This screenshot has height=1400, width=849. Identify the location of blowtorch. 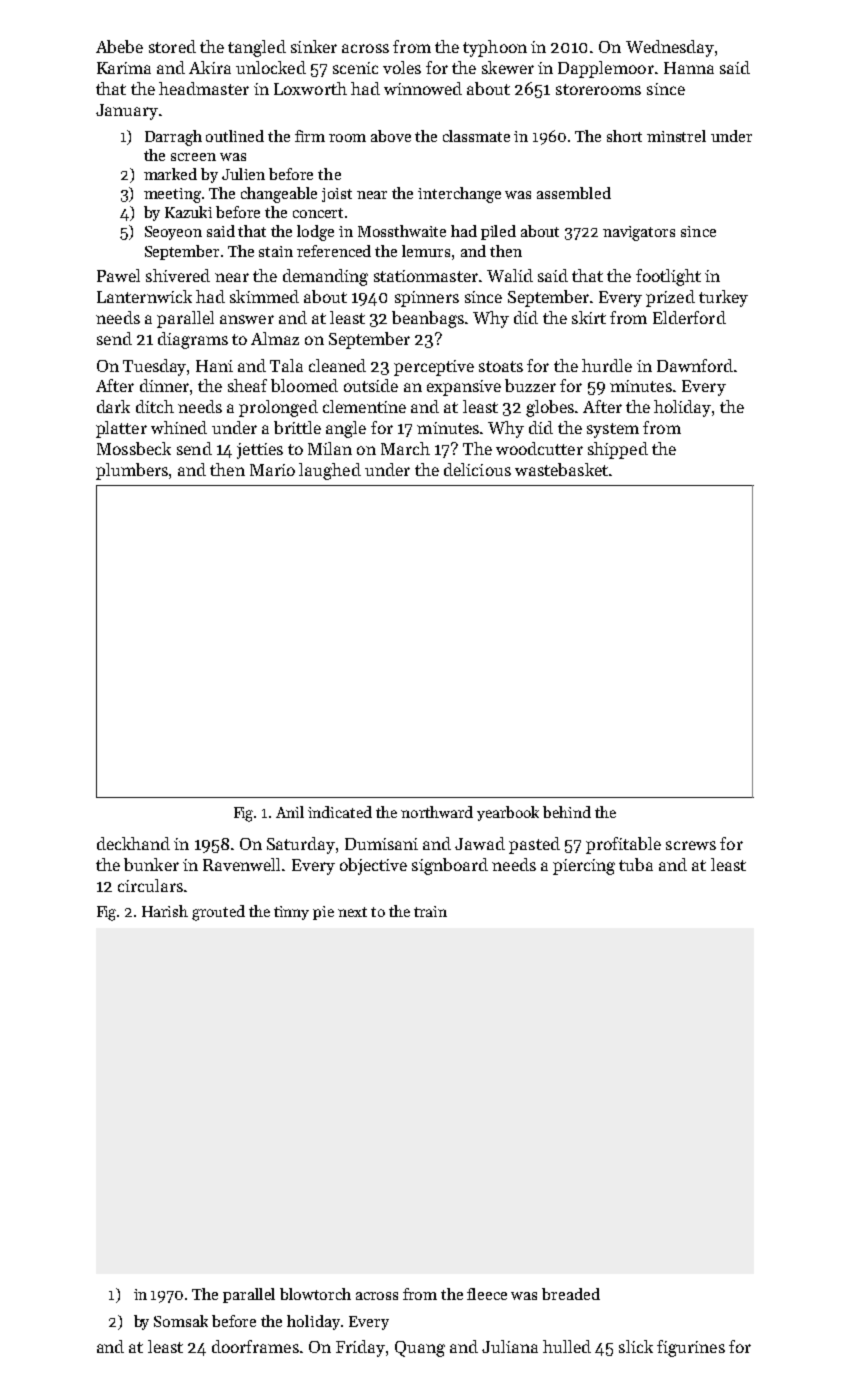
(315, 1294).
